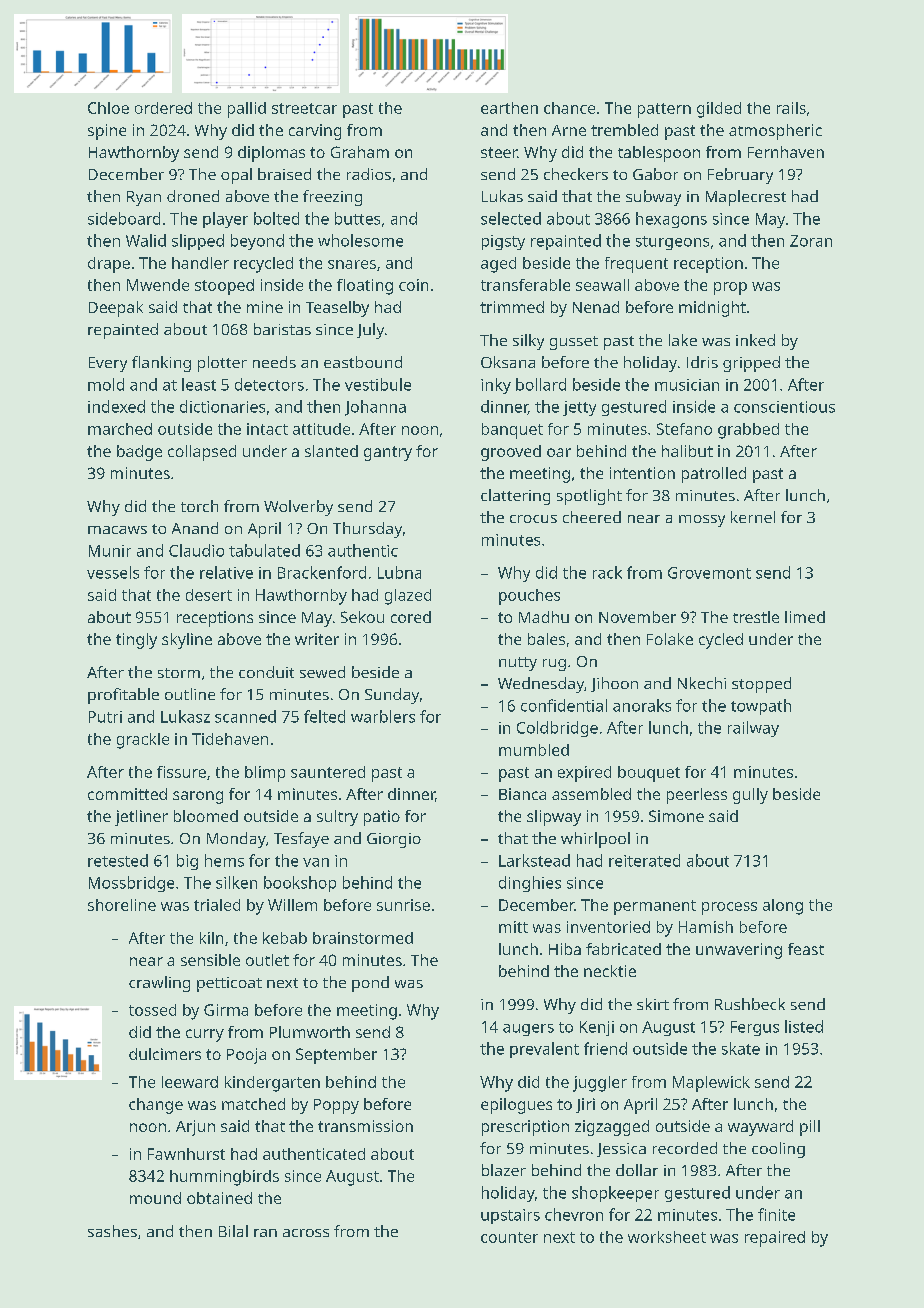 This page has width=924, height=1308. I want to click on sashes, so click(112, 1231).
